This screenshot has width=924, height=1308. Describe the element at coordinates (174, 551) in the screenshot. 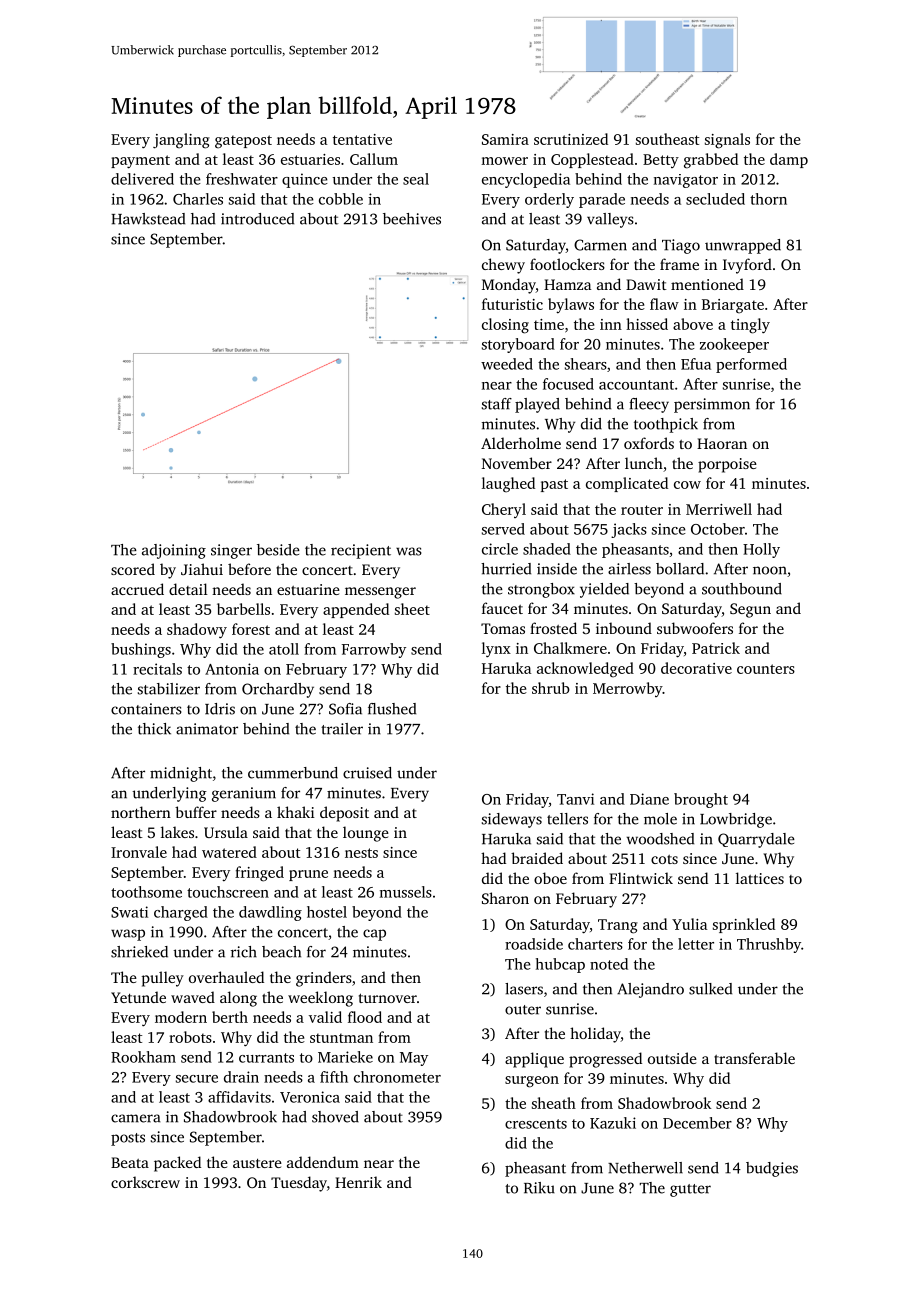

I see `adjoining` at that location.
